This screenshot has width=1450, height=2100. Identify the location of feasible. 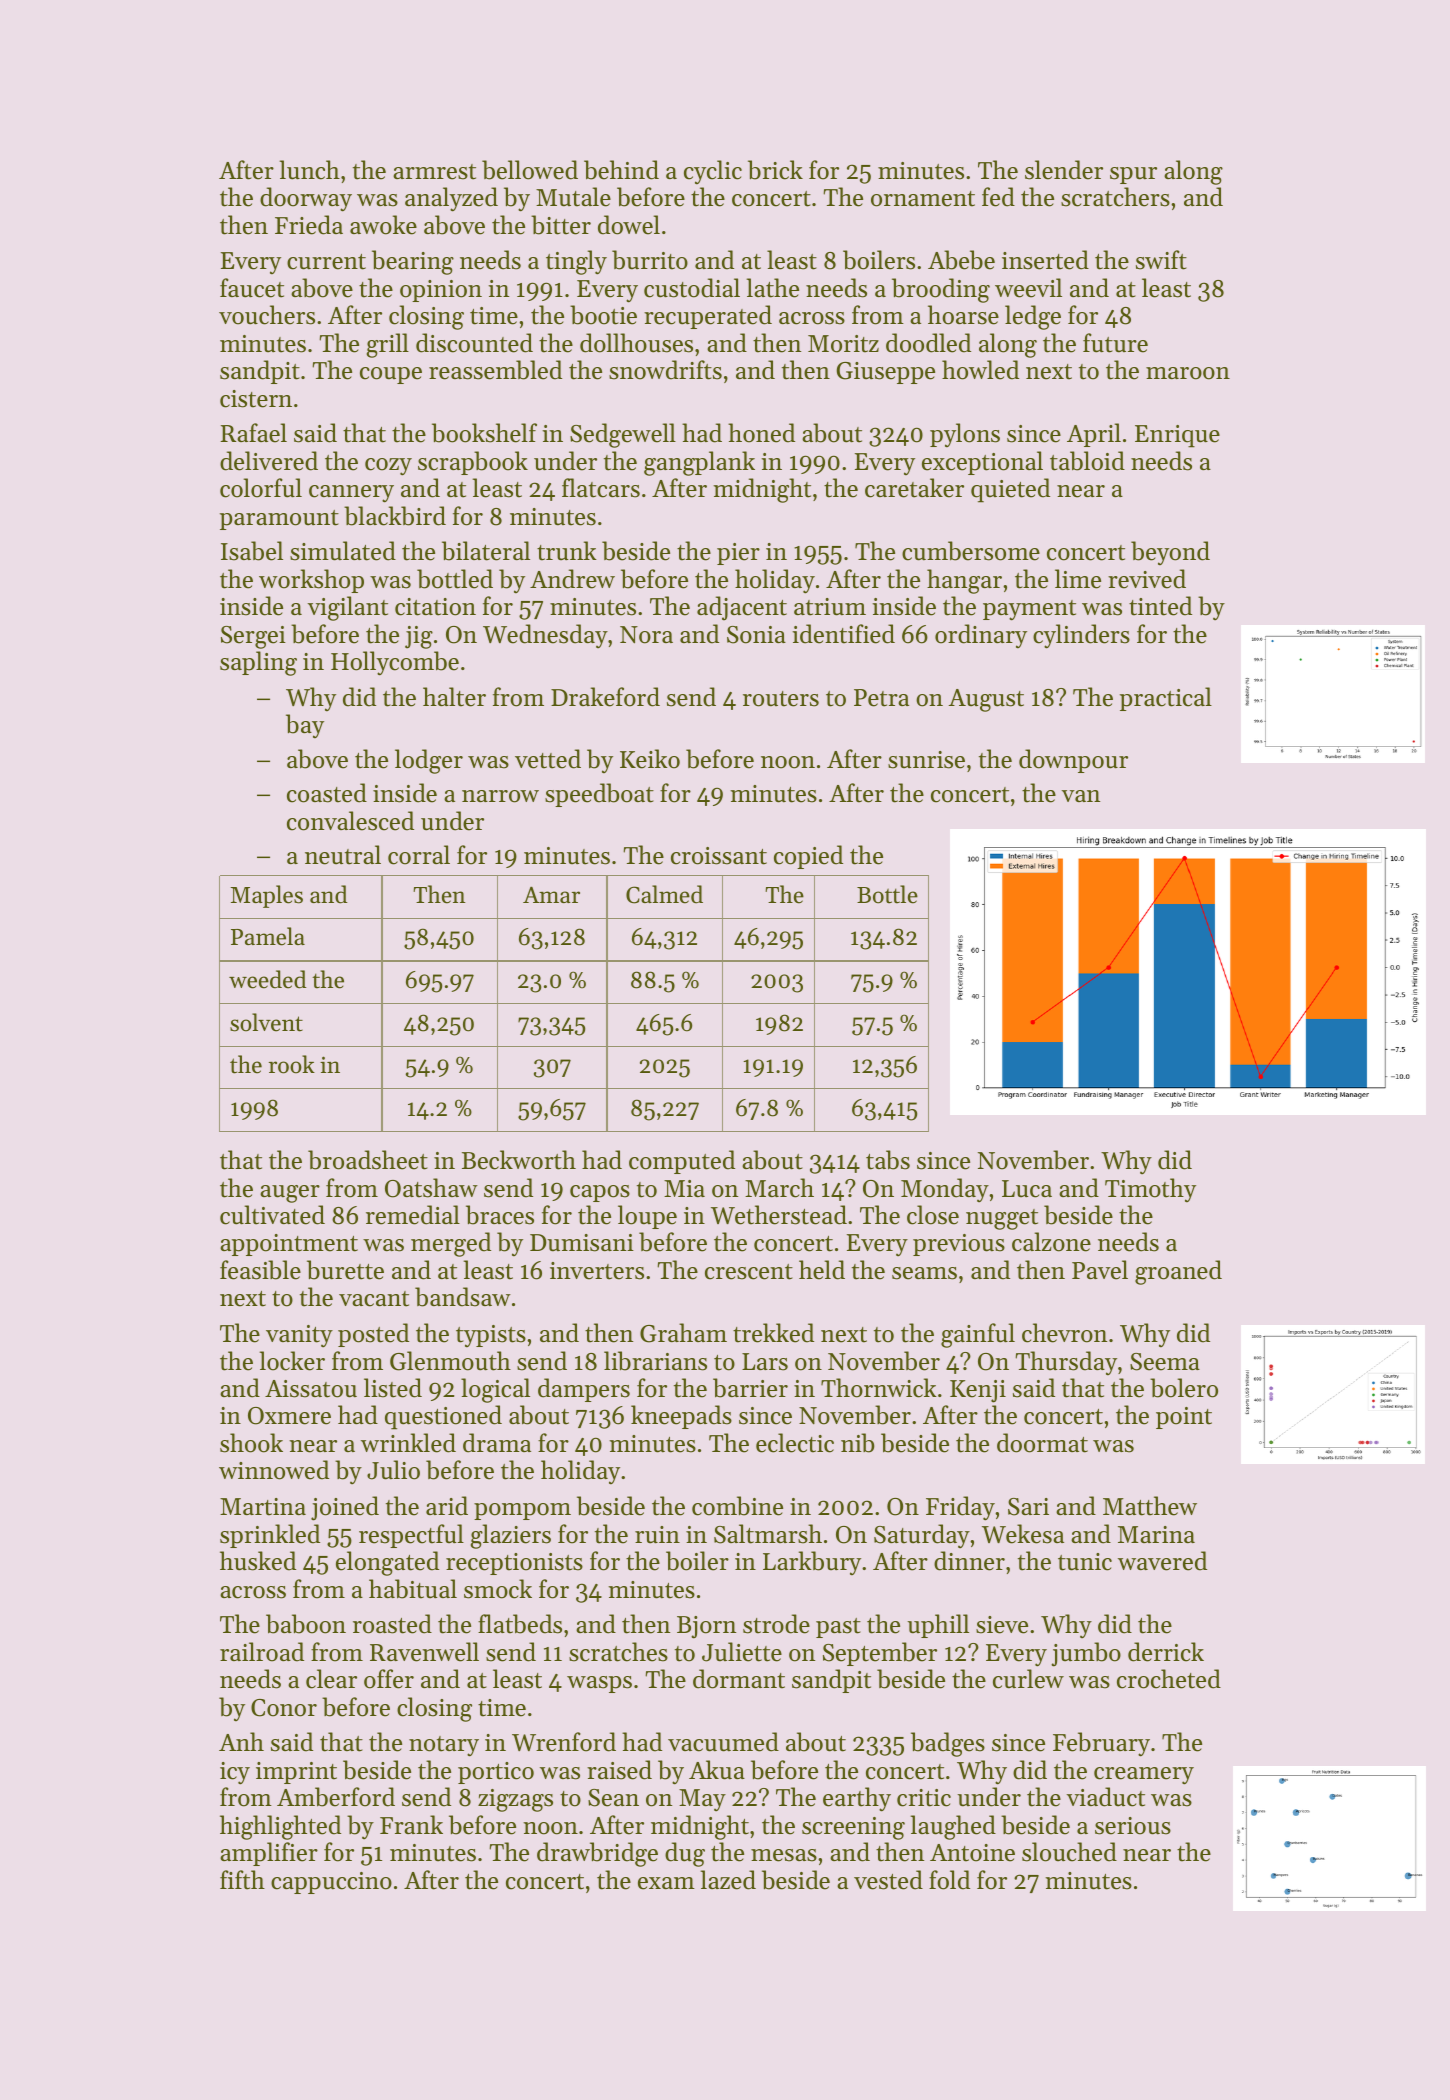
(260, 1270).
